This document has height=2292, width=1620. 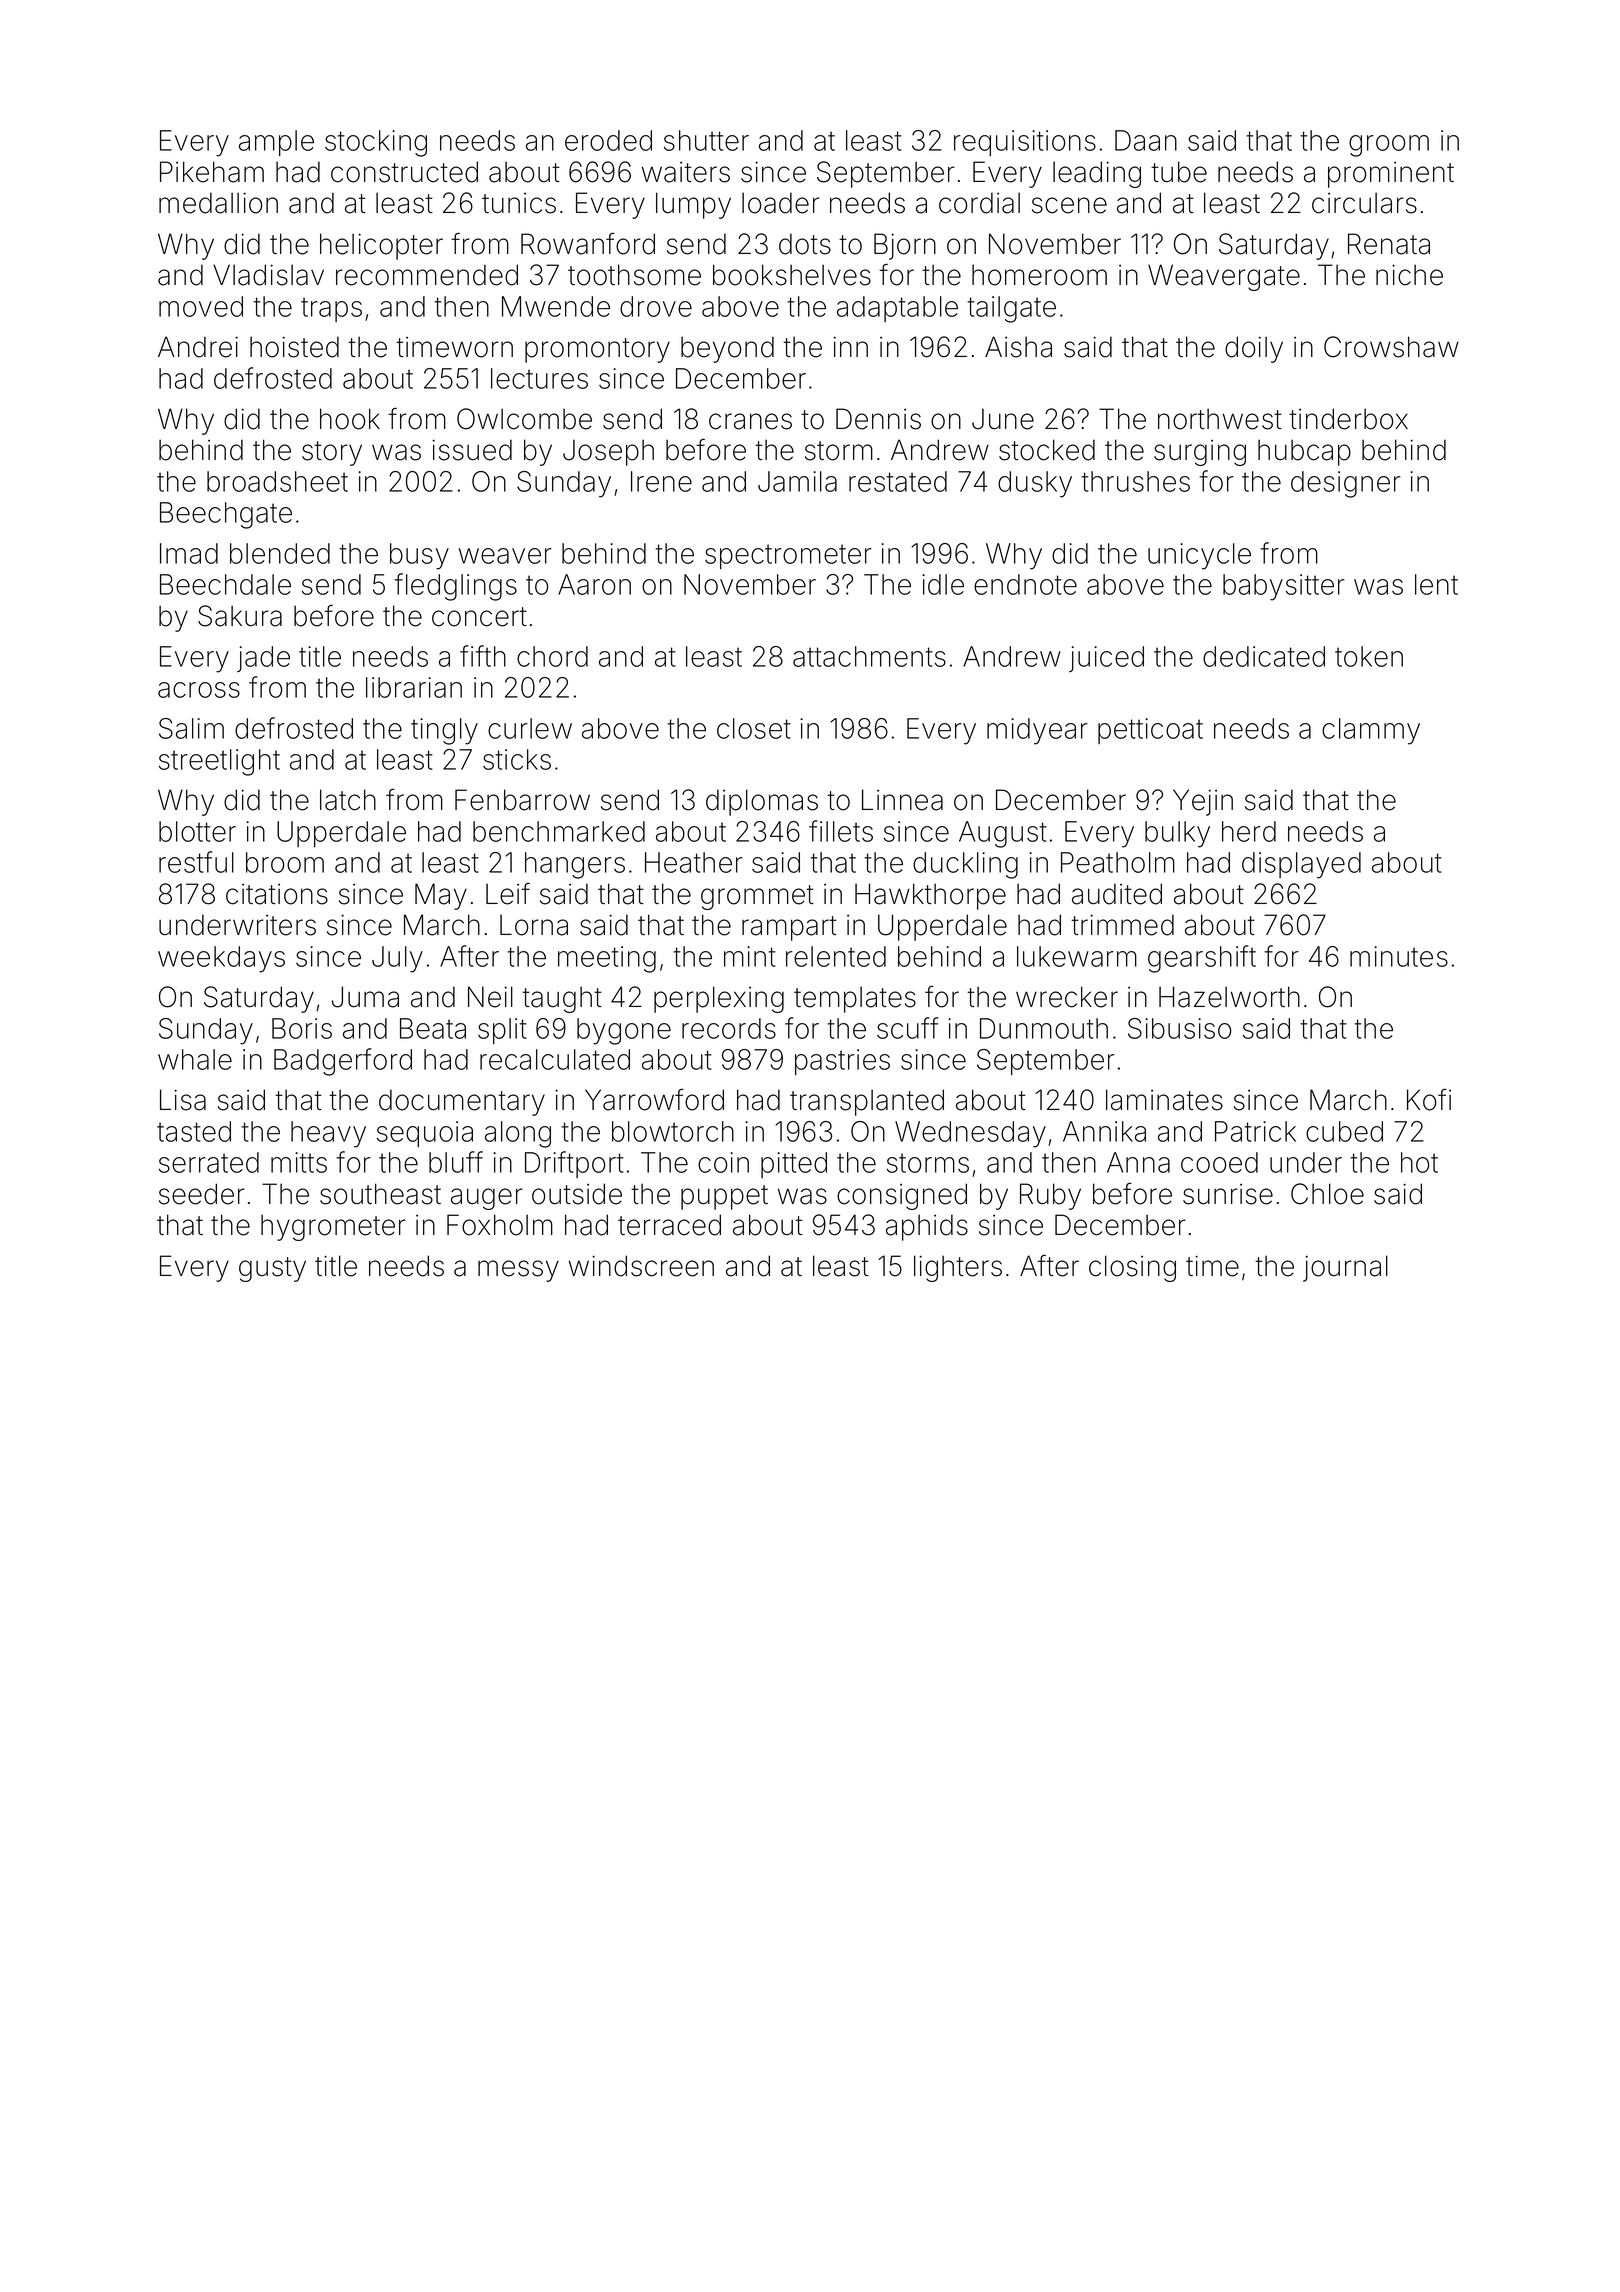 What do you see at coordinates (641, 1266) in the document?
I see `windscreen` at bounding box center [641, 1266].
